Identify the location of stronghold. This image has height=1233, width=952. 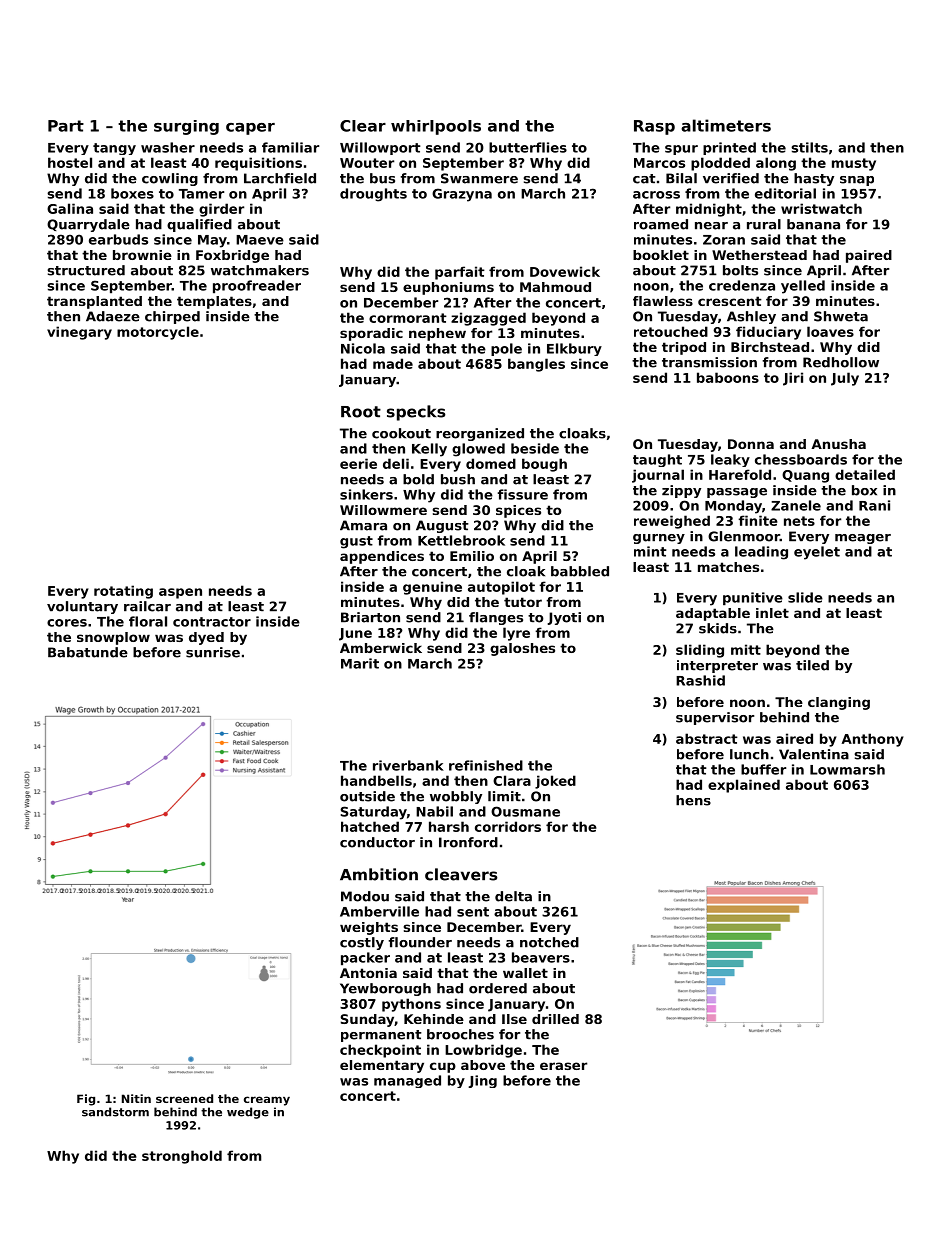
(182, 1157).
